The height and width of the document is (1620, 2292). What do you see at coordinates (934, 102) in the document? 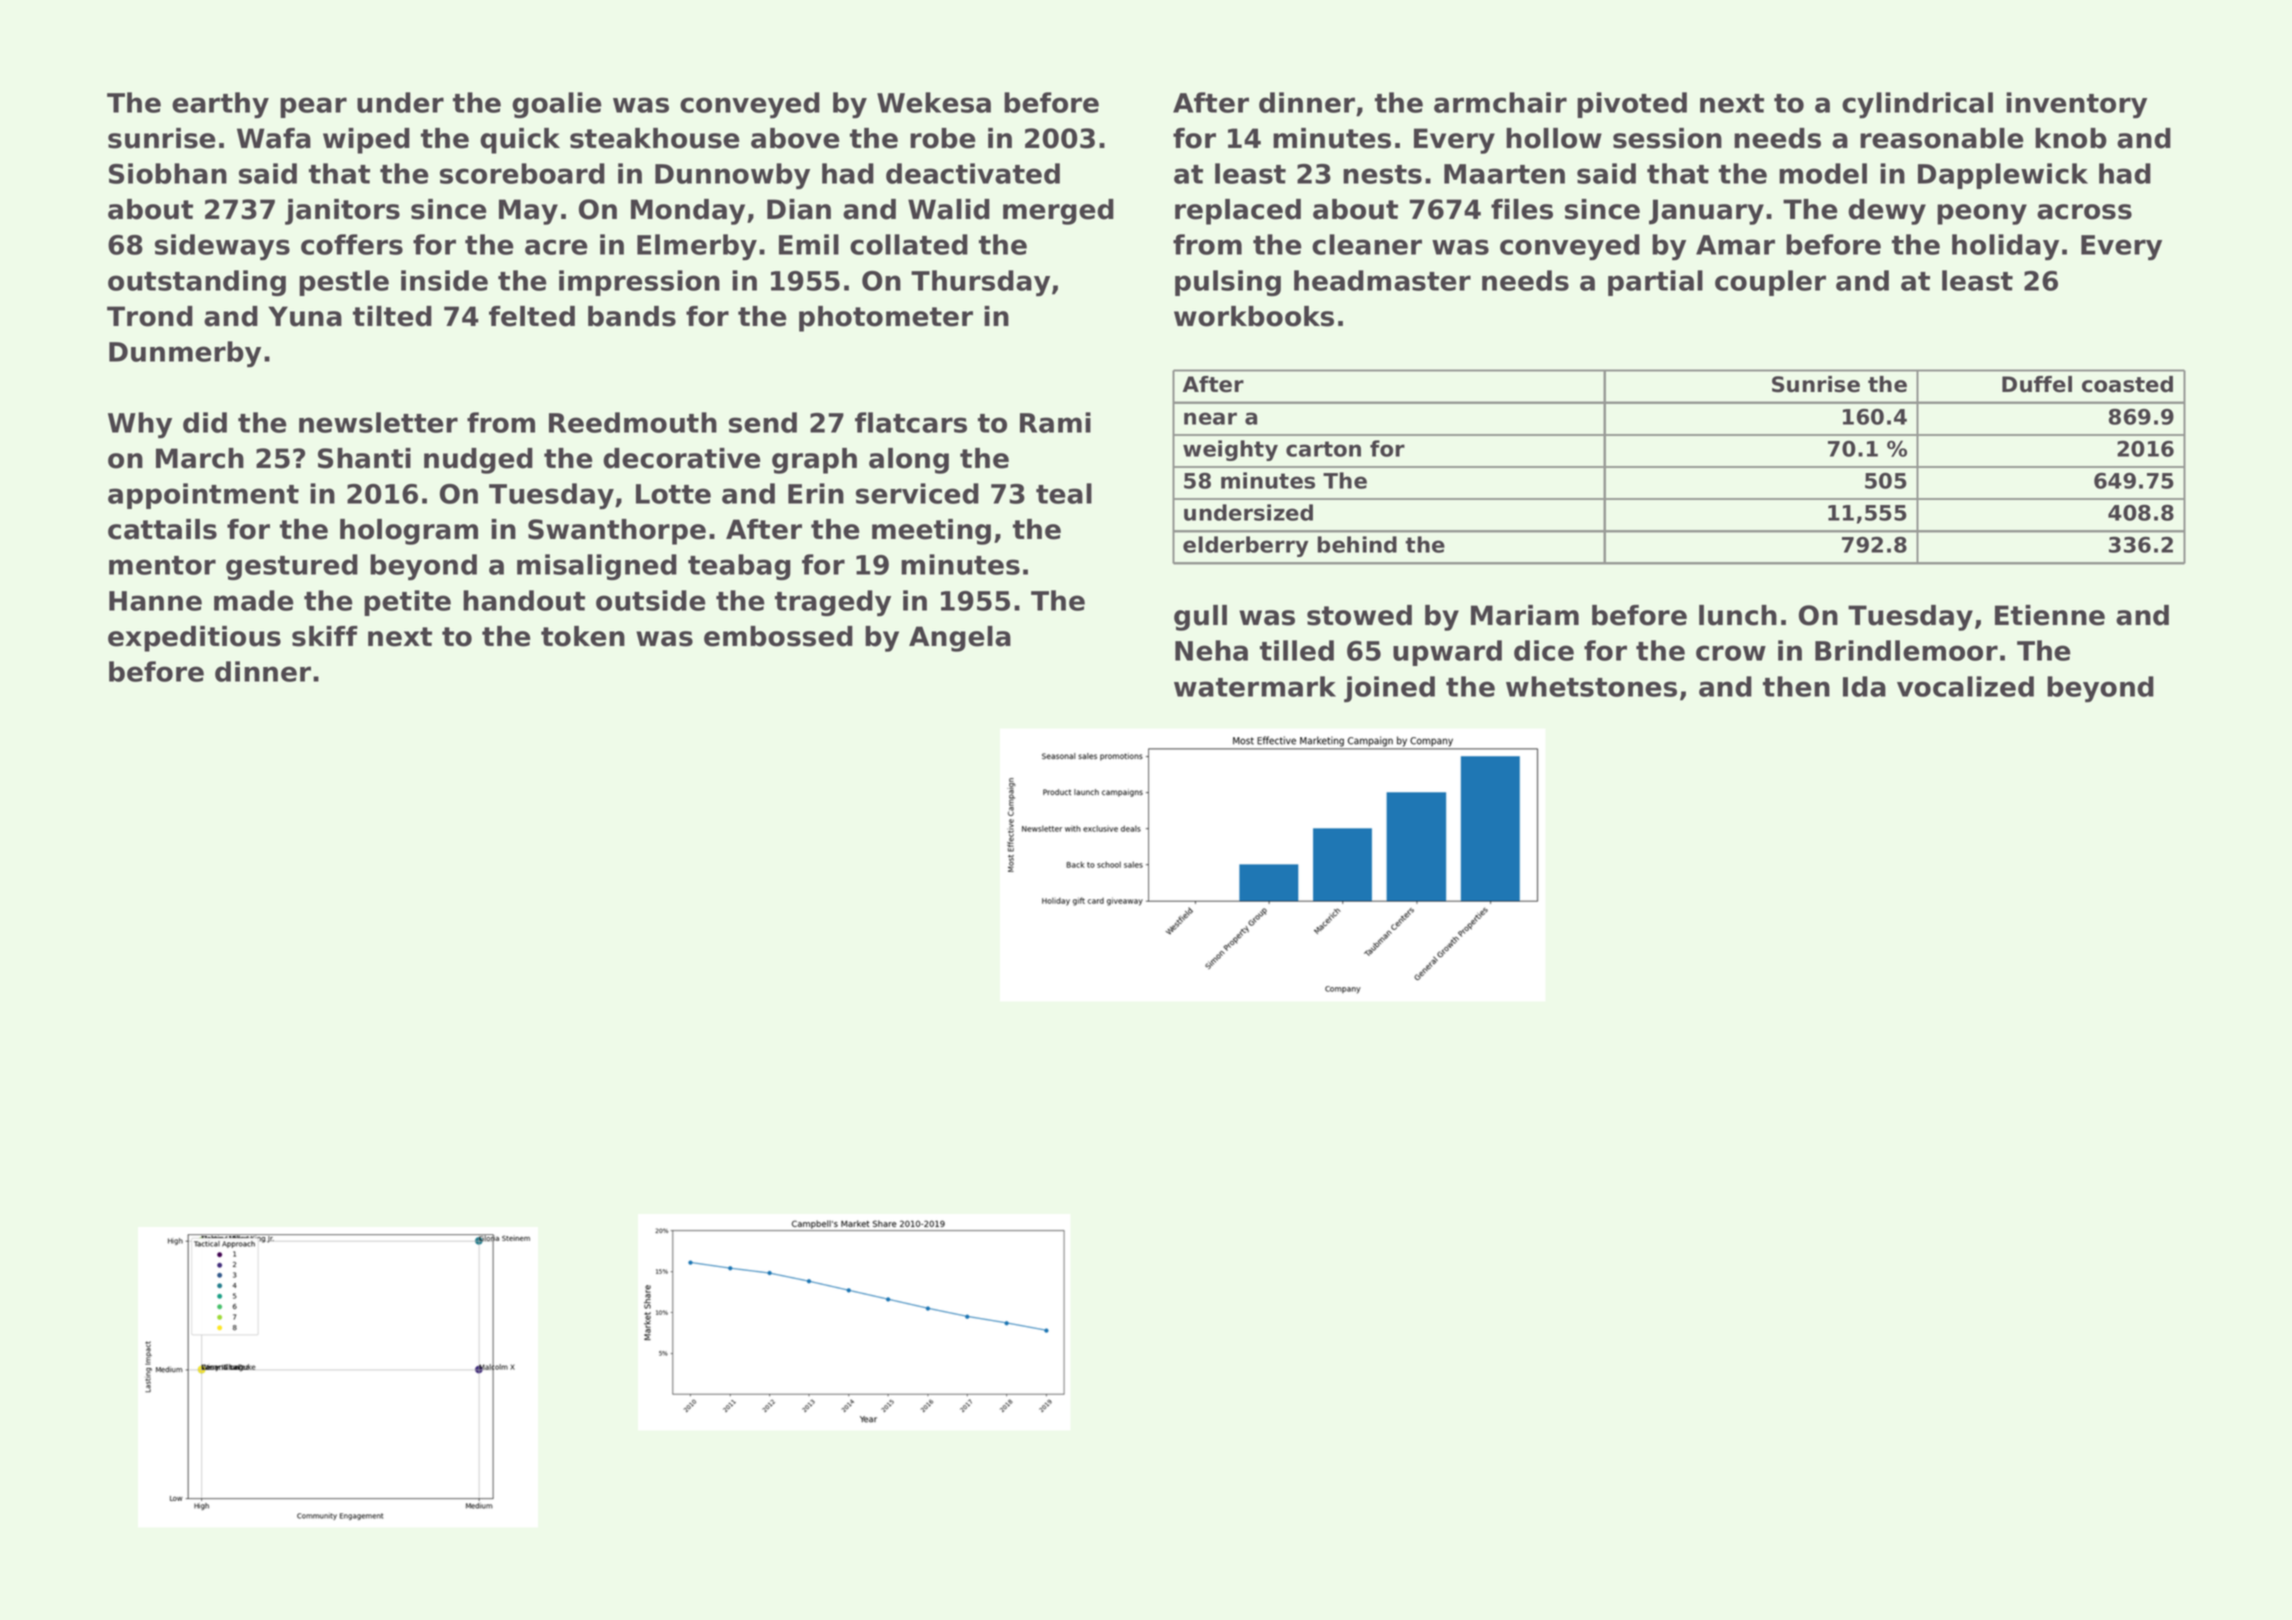
I see `Wekesa` at bounding box center [934, 102].
